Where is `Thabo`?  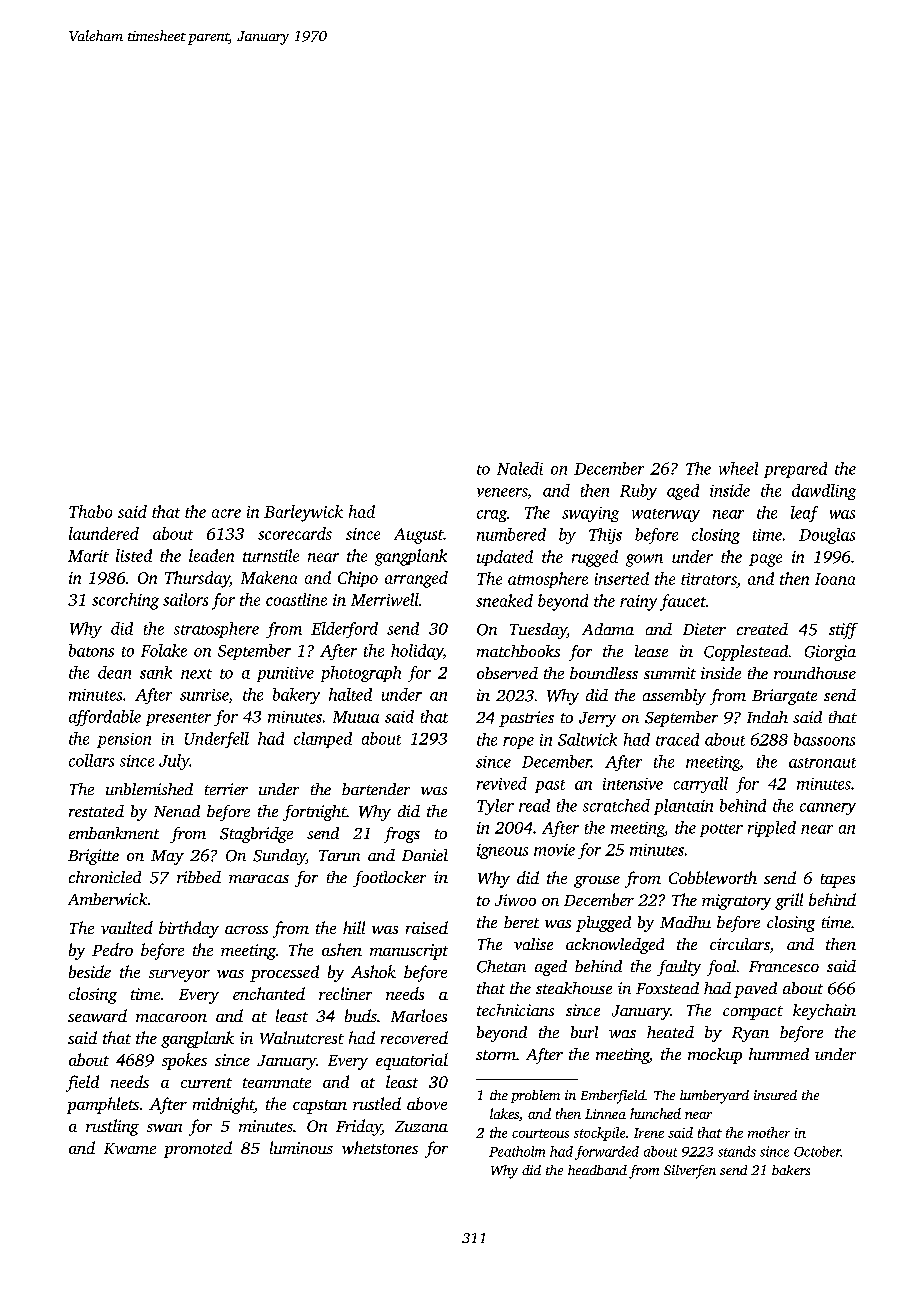
Thabo is located at coordinates (90, 511).
